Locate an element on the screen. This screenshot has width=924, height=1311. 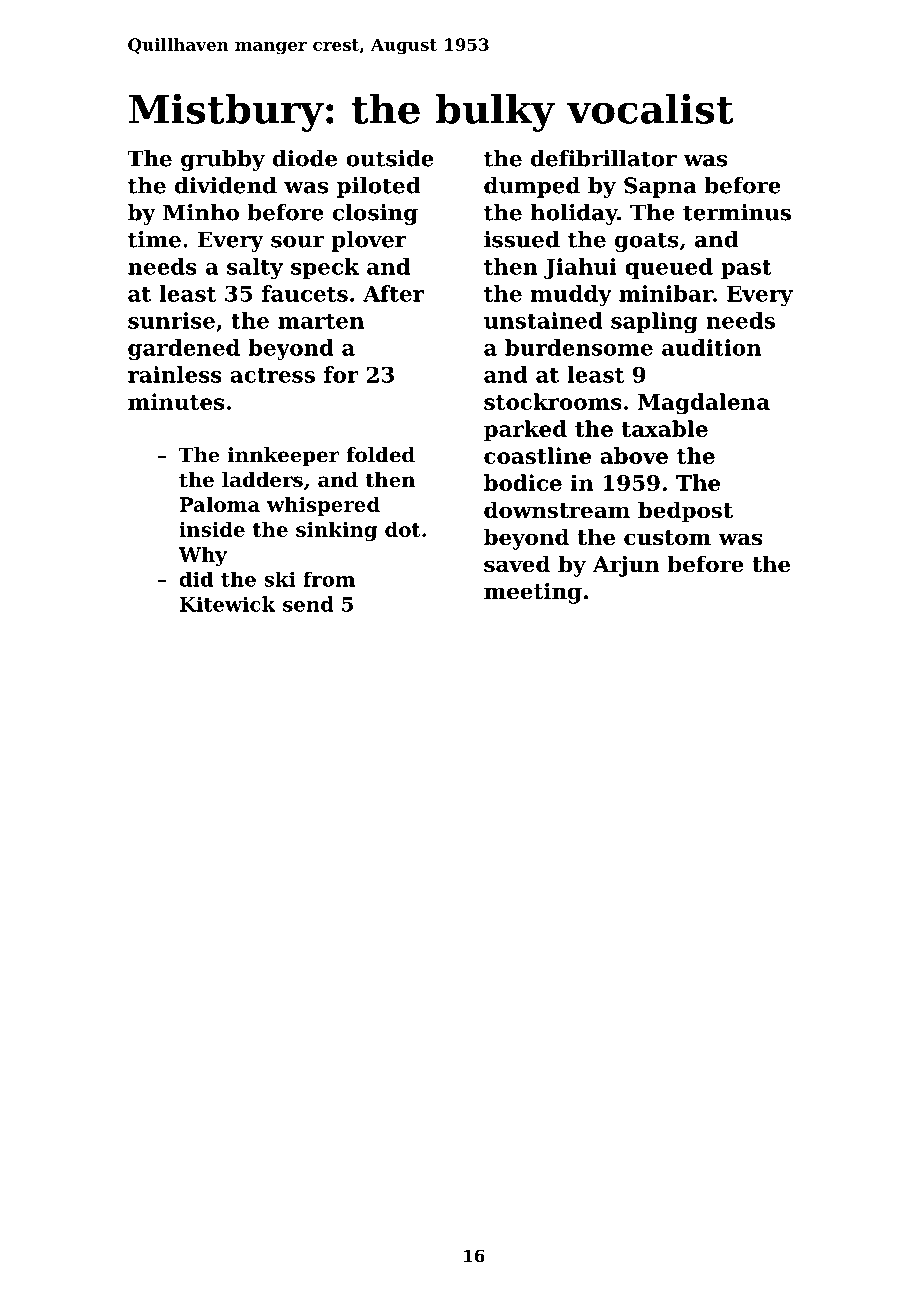
did is located at coordinates (196, 579).
